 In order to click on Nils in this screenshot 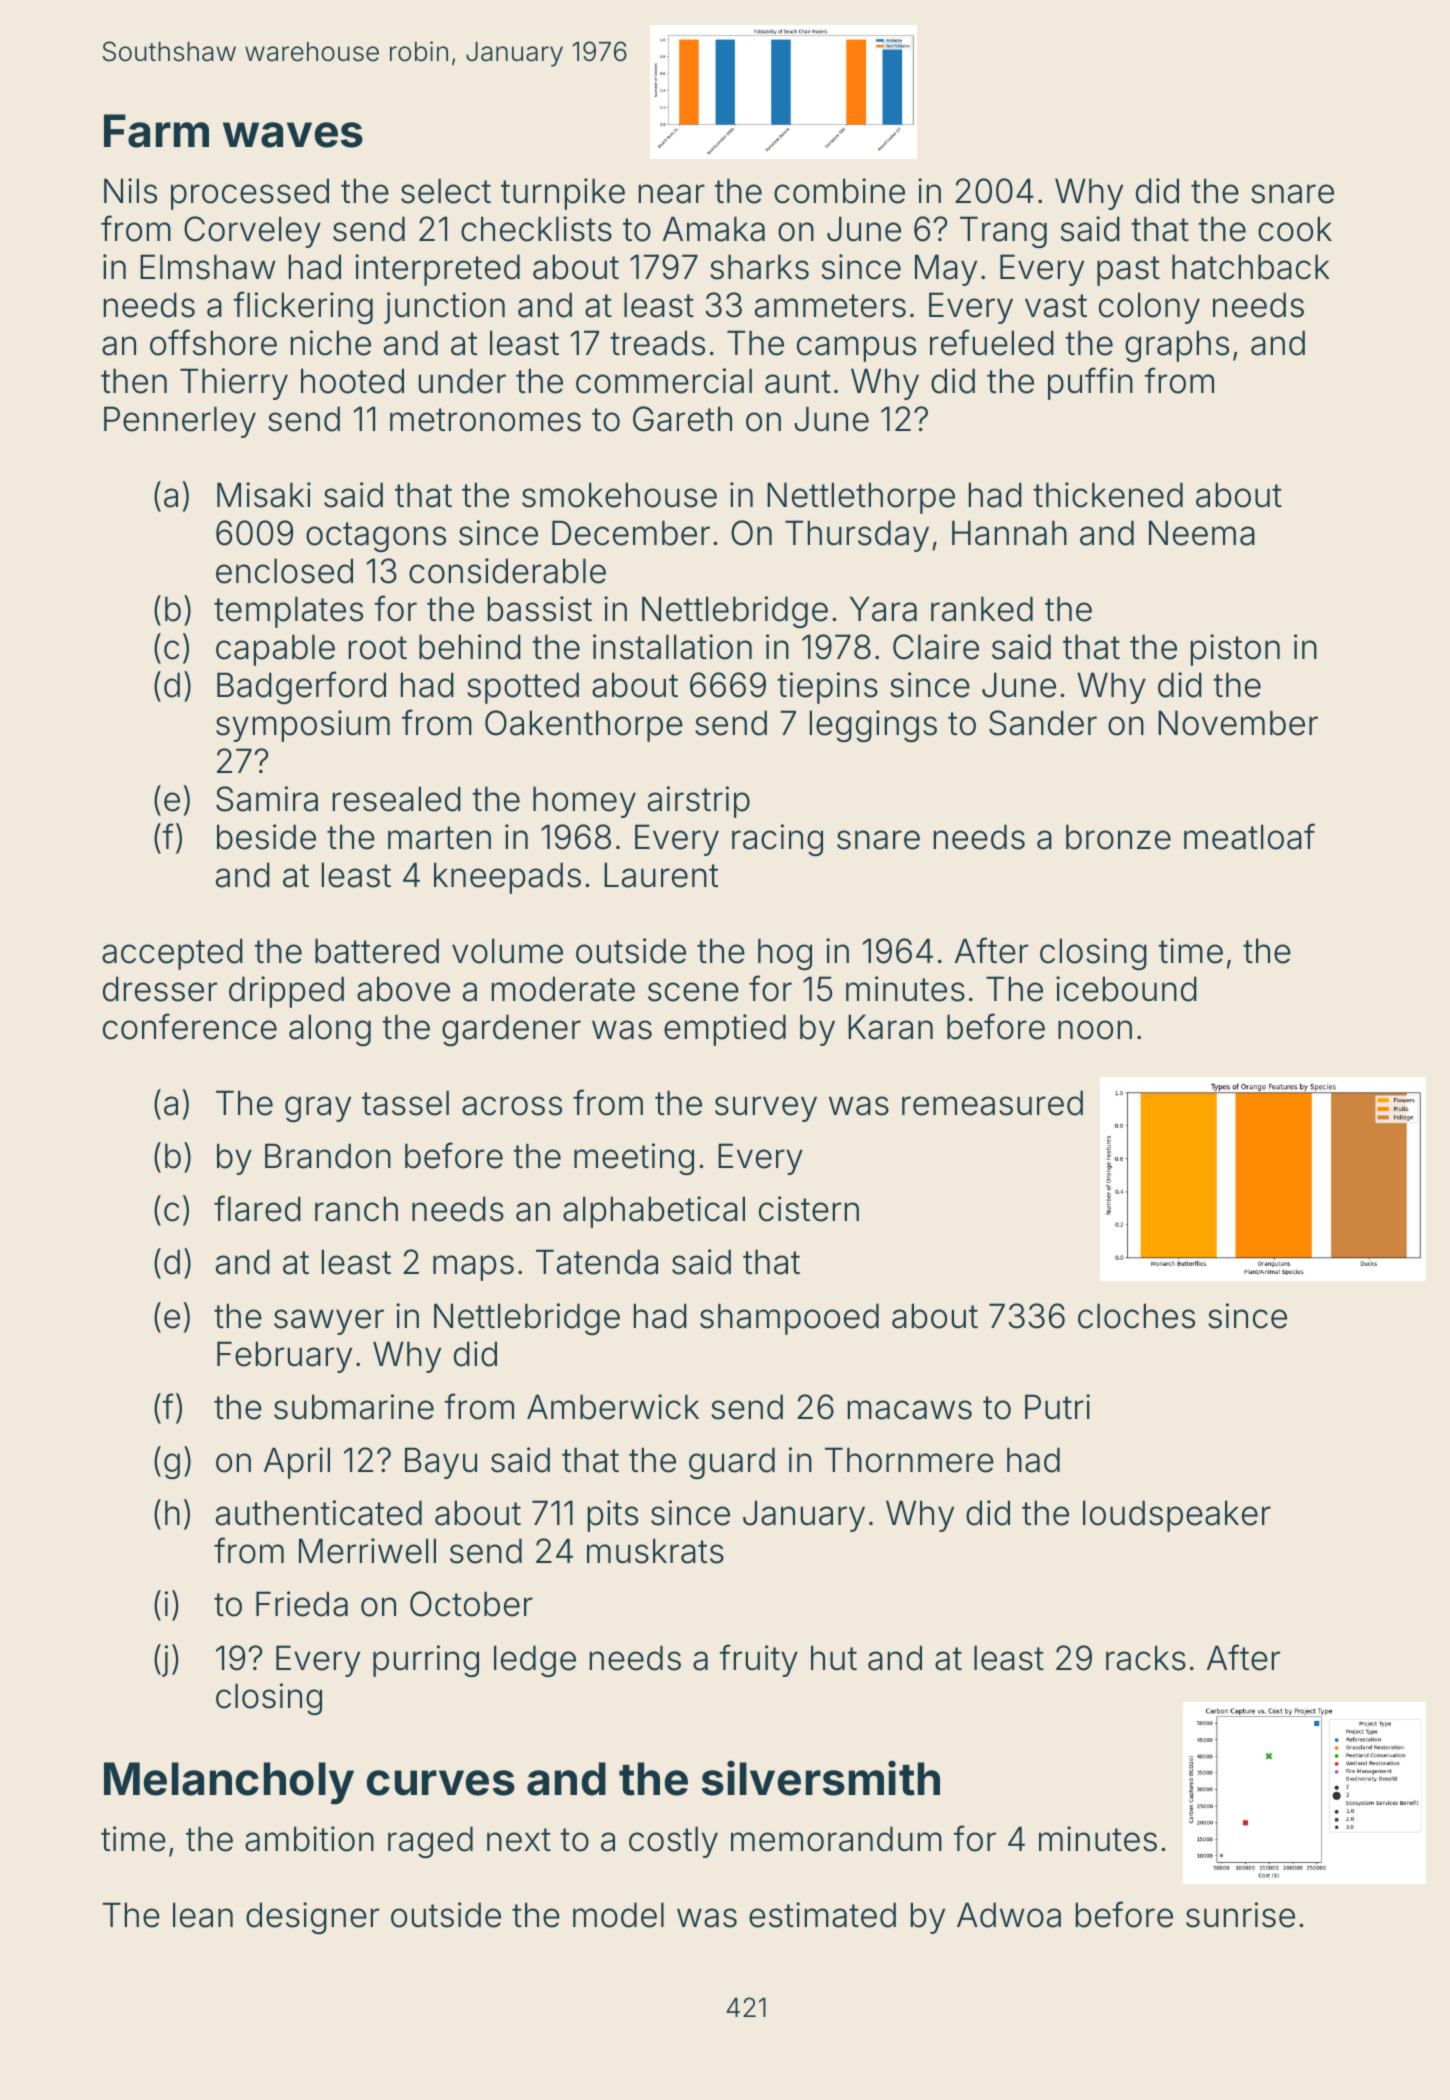, I will do `click(130, 191)`.
